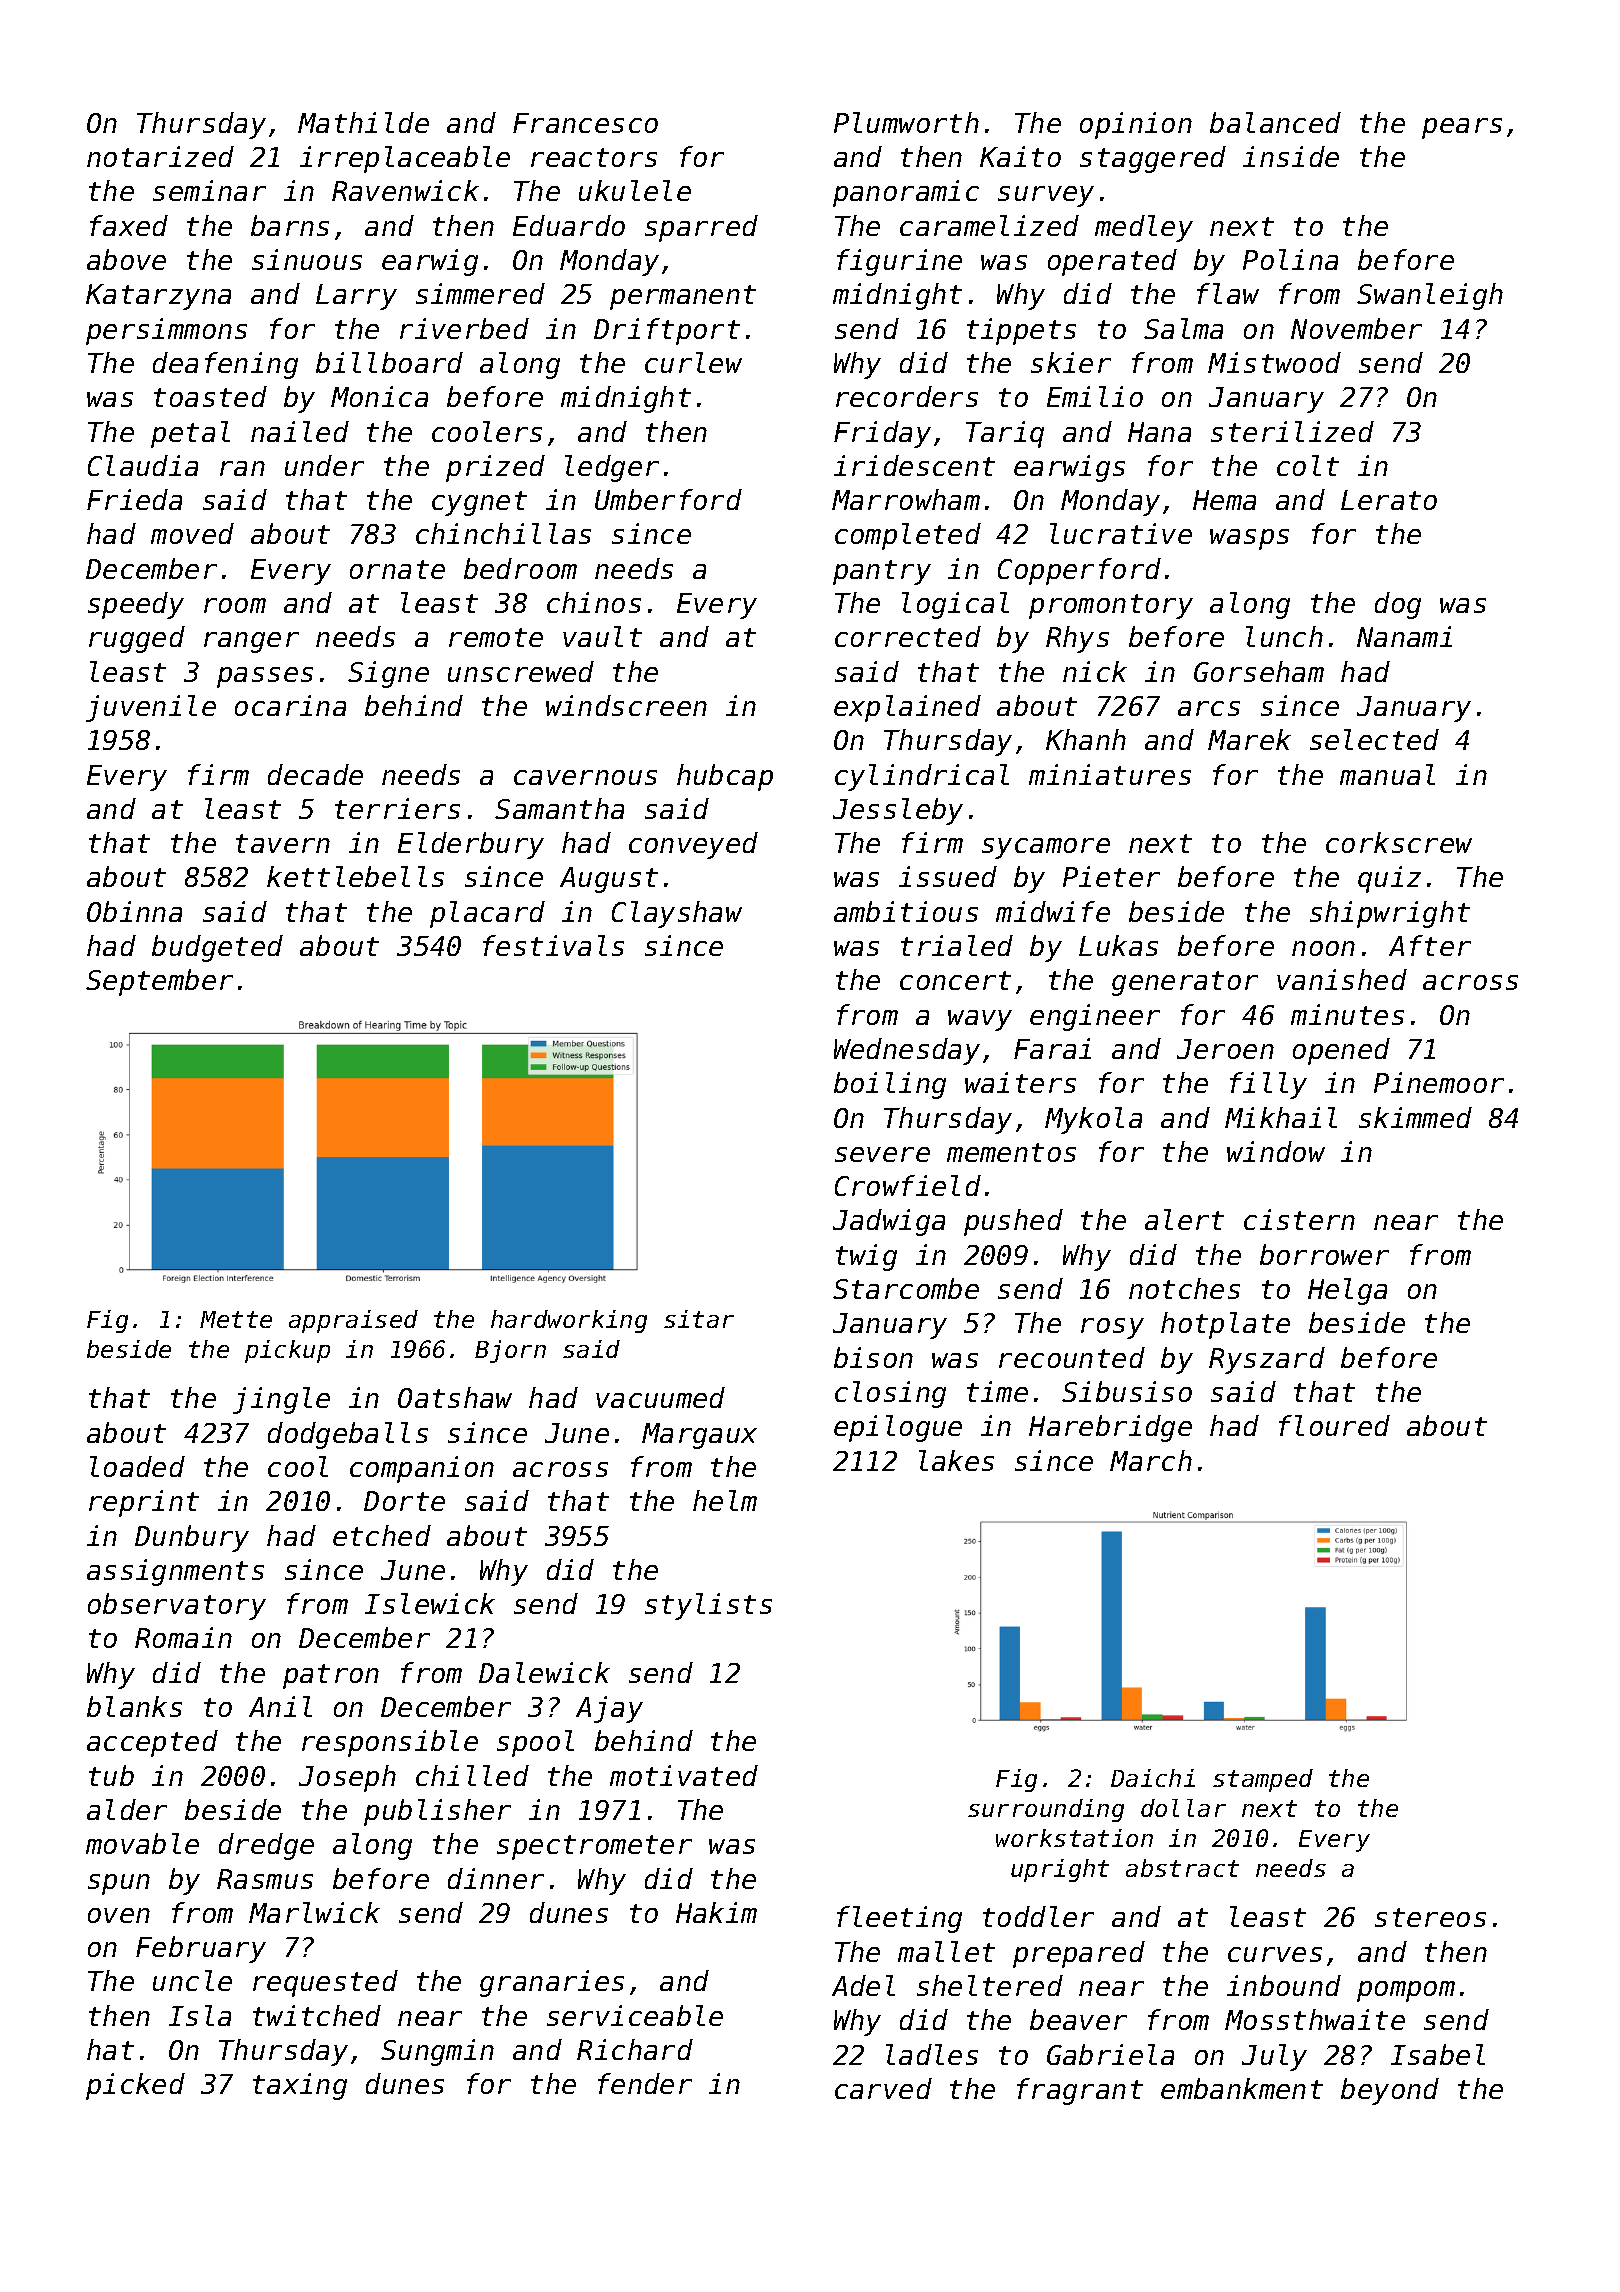 The image size is (1620, 2292). What do you see at coordinates (314, 1912) in the screenshot?
I see `Marlwick` at bounding box center [314, 1912].
